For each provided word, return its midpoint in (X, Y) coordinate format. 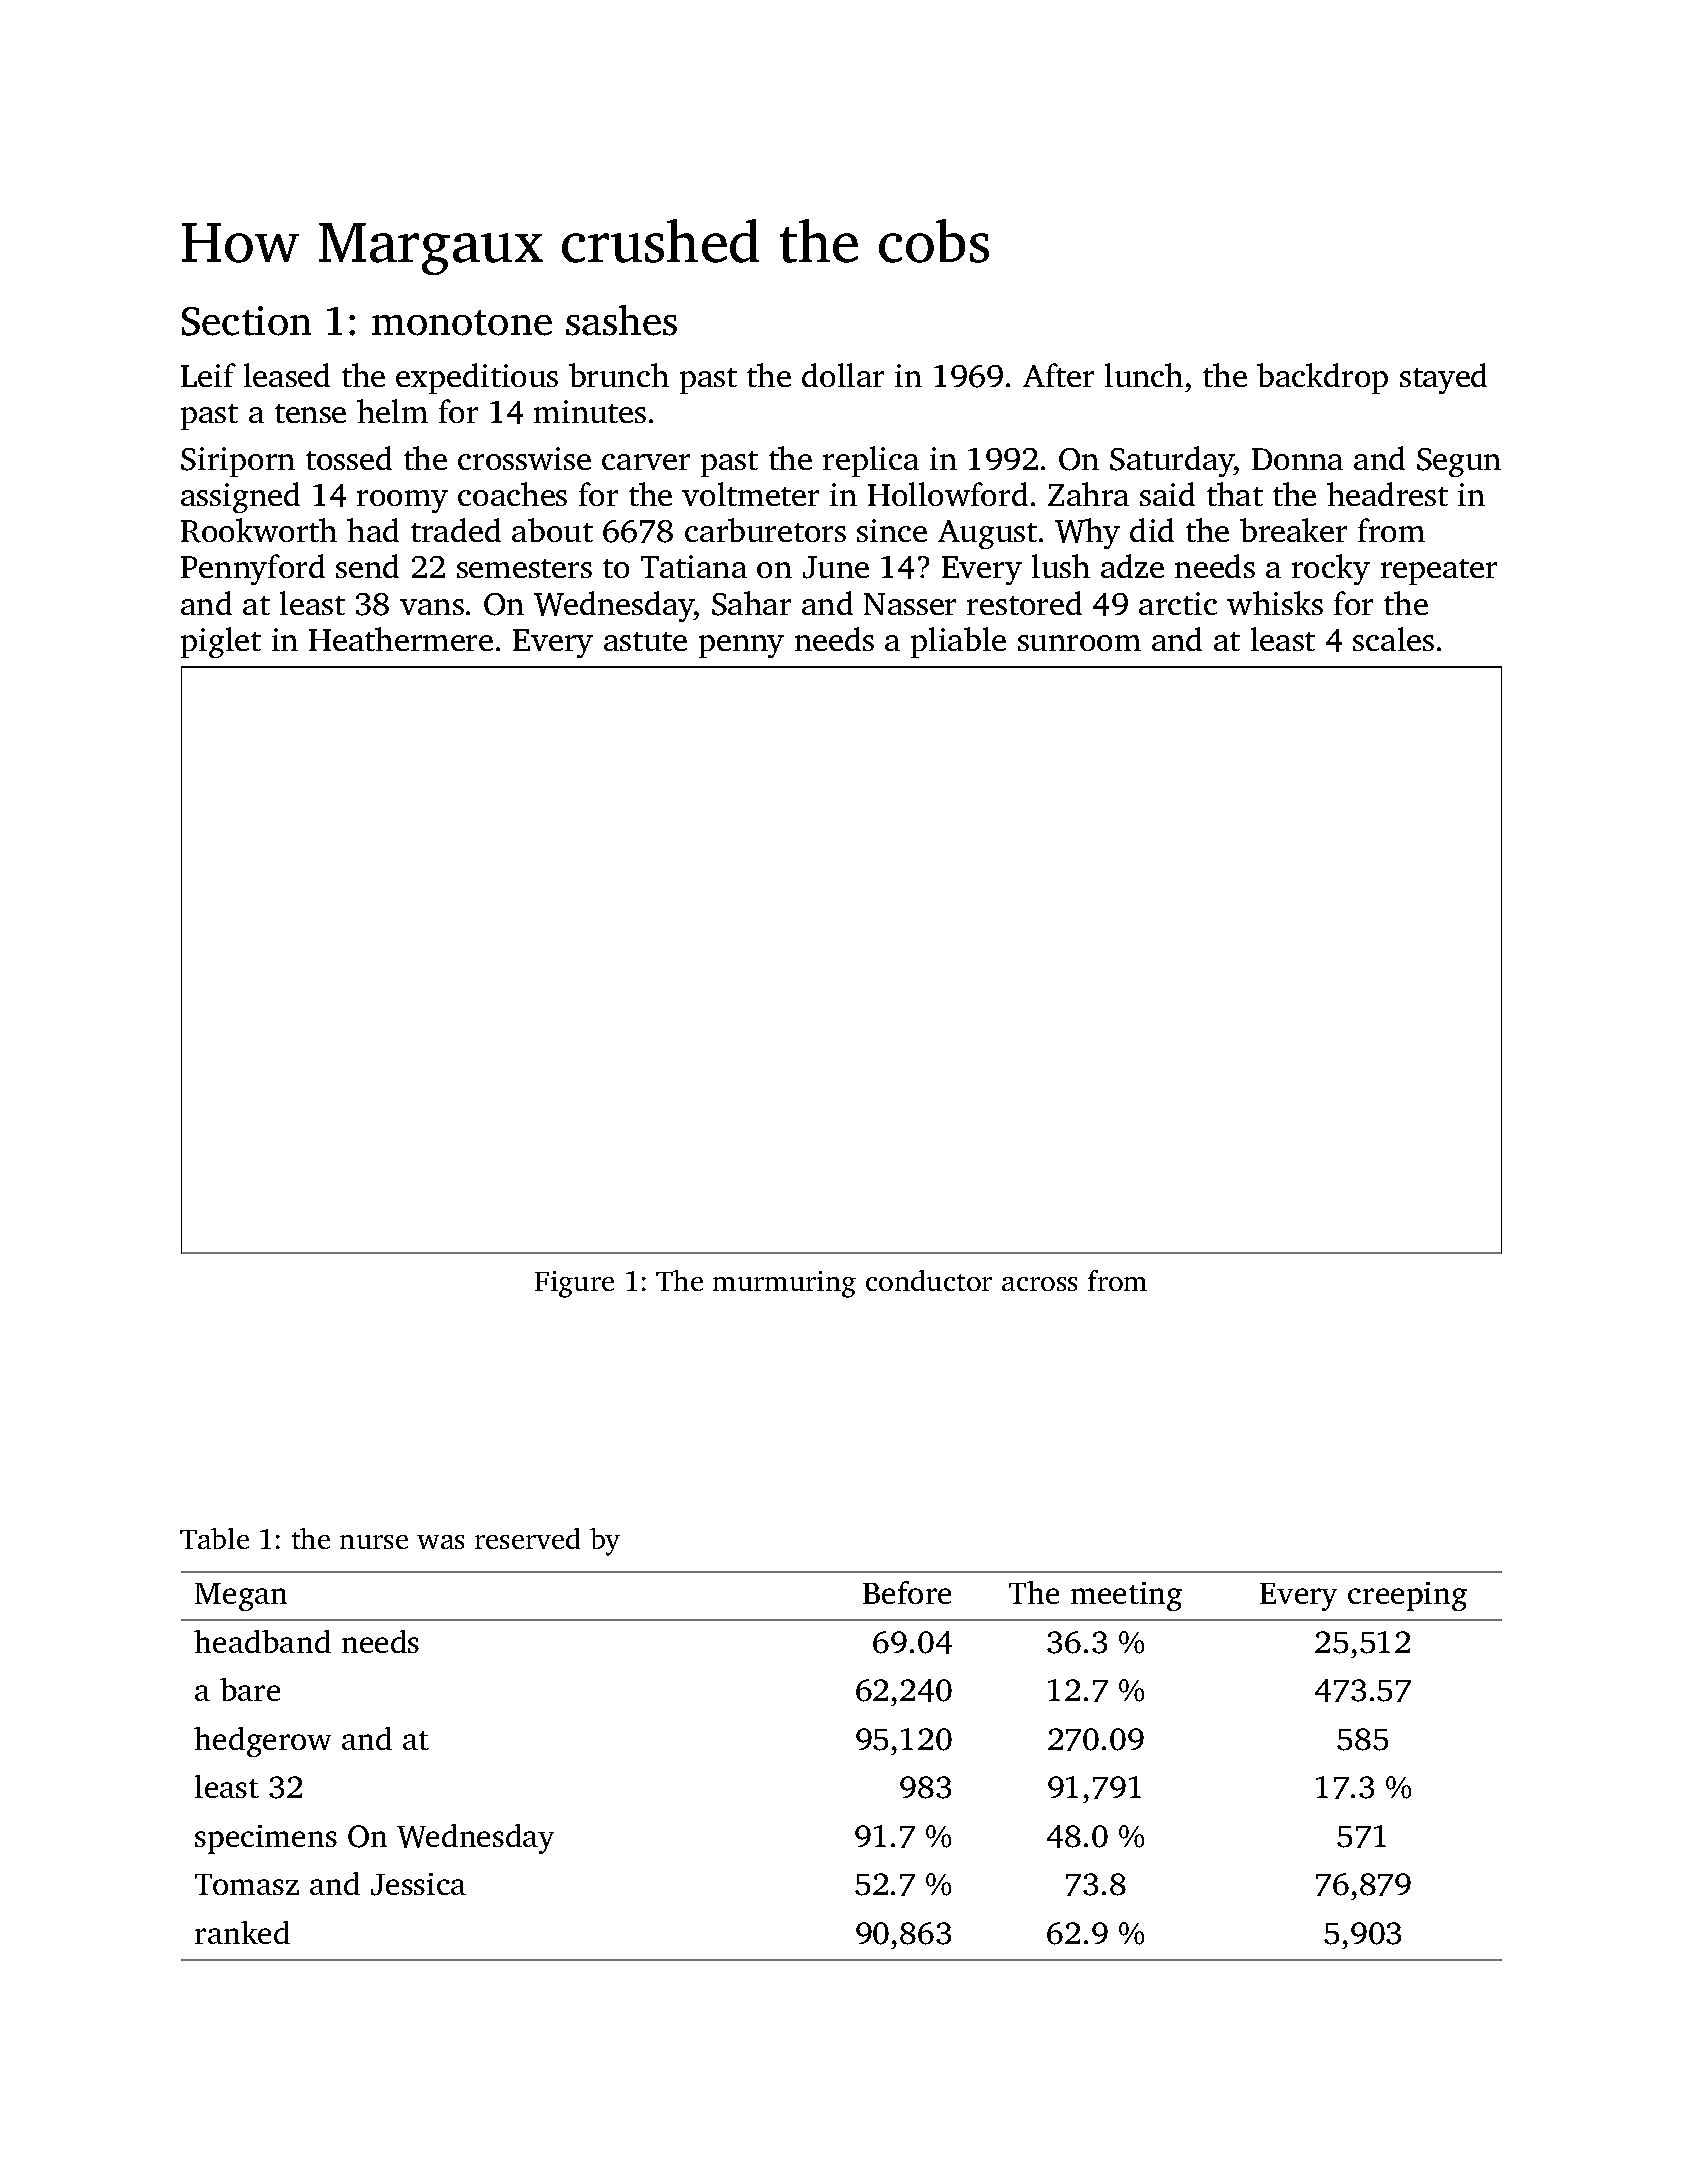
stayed (1443, 378)
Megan (241, 1597)
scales (1393, 639)
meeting (1126, 1596)
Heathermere (401, 639)
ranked (242, 1932)
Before (907, 1592)
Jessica (418, 1884)
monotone (462, 323)
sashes (621, 320)
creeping (1407, 1596)
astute (645, 641)
